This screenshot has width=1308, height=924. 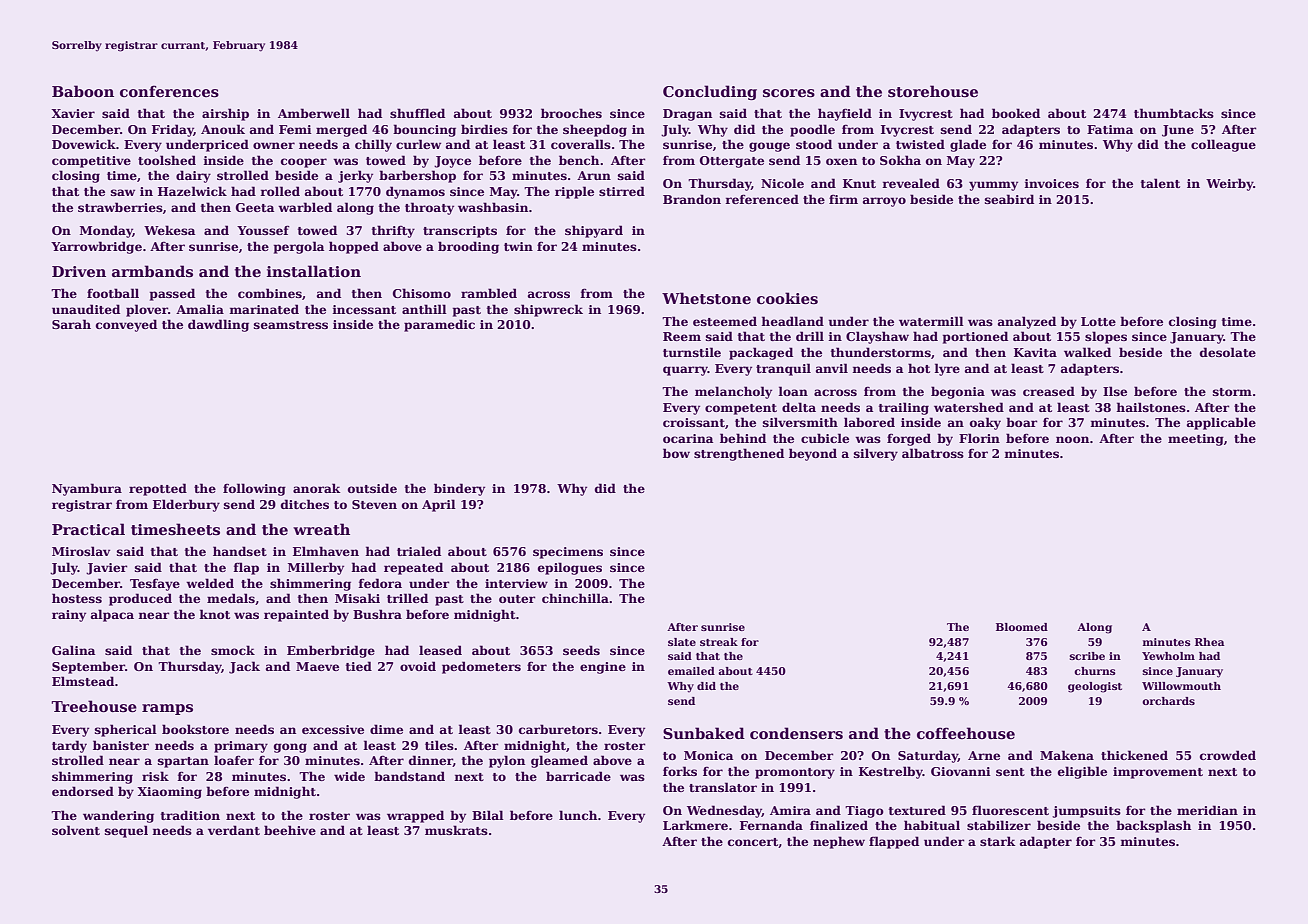 What do you see at coordinates (1181, 686) in the screenshot?
I see `Willowmouth` at bounding box center [1181, 686].
